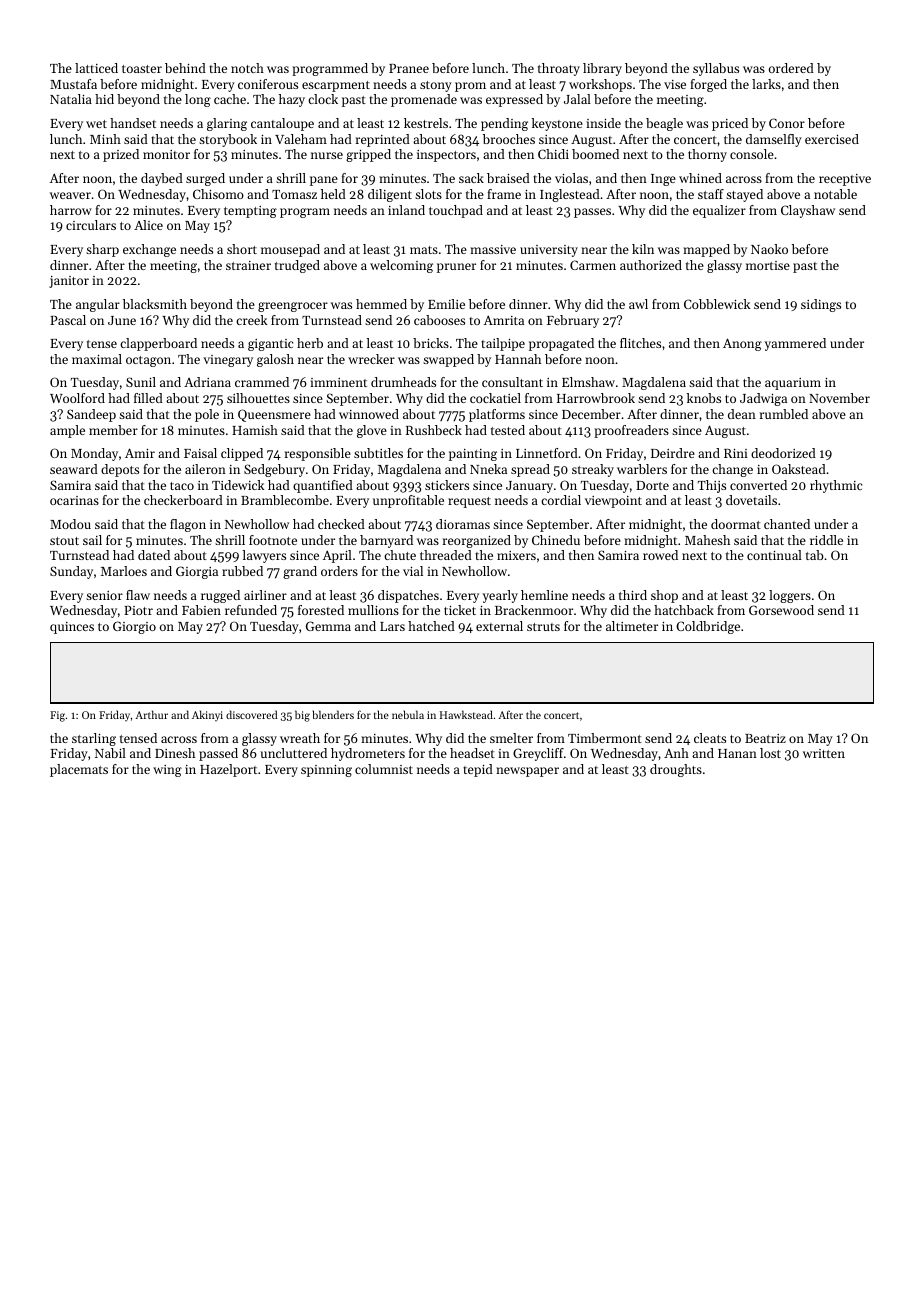 The width and height of the screenshot is (924, 1308). Describe the element at coordinates (323, 99) in the screenshot. I see `clock` at that location.
